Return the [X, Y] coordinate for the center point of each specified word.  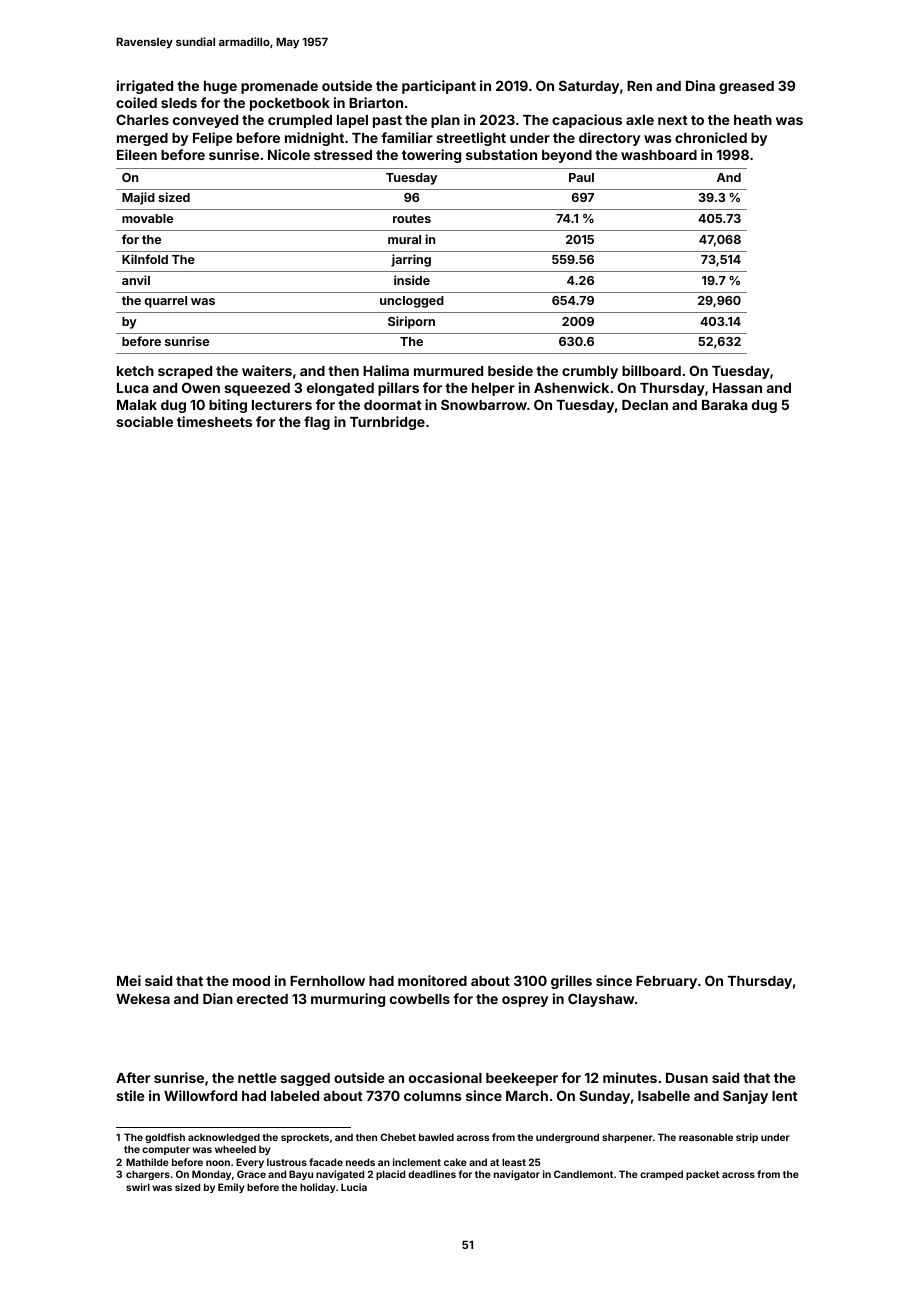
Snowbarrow [484, 404]
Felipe [213, 139]
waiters [267, 370]
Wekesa [143, 999]
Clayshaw [601, 1000]
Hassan [737, 388]
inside [412, 280]
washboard [659, 155]
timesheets [214, 421]
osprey [525, 1001]
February [666, 982]
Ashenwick [571, 387]
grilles [571, 982]
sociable [144, 421]
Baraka [724, 405]
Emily [231, 1188]
